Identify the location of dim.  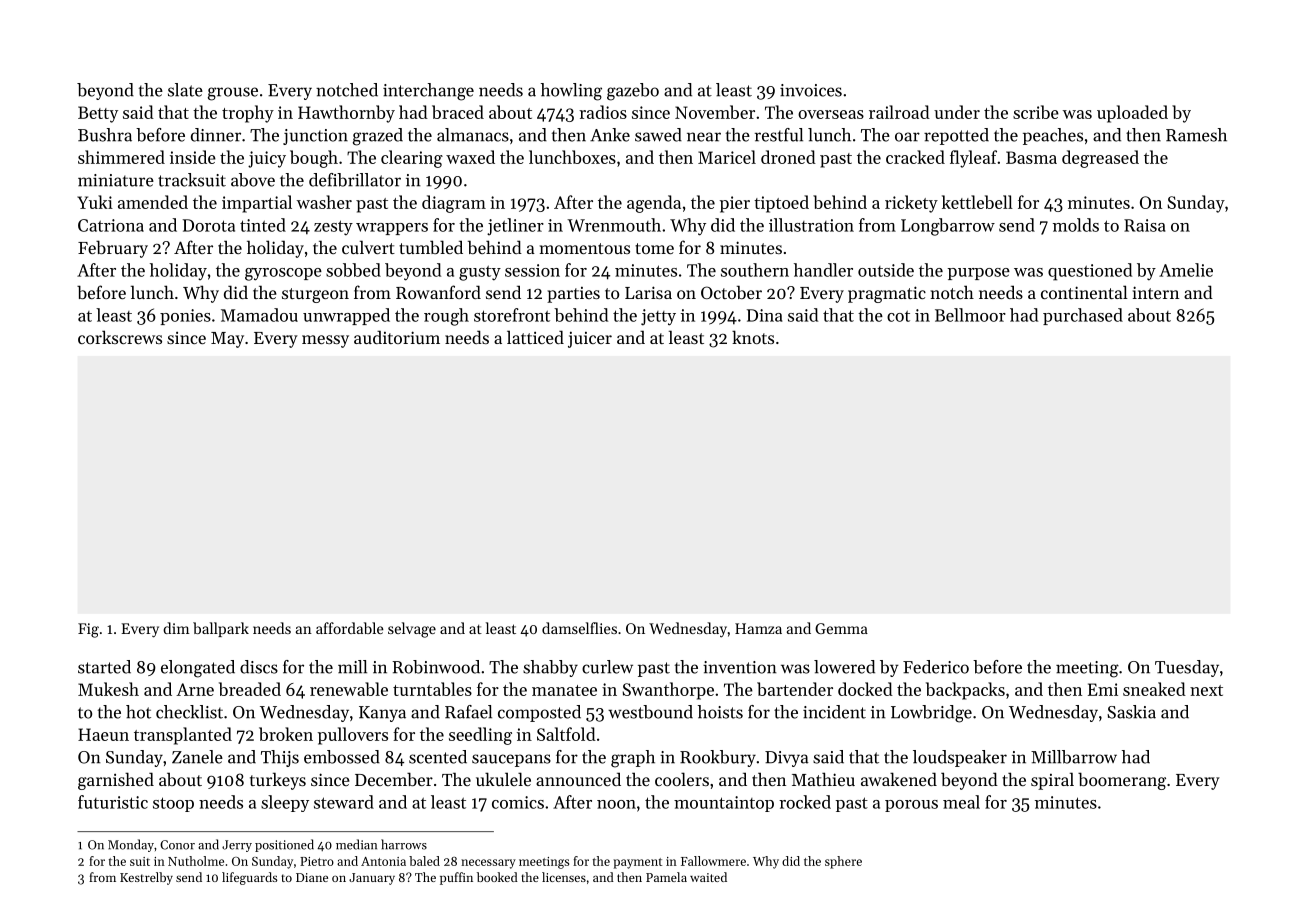
(176, 628).
